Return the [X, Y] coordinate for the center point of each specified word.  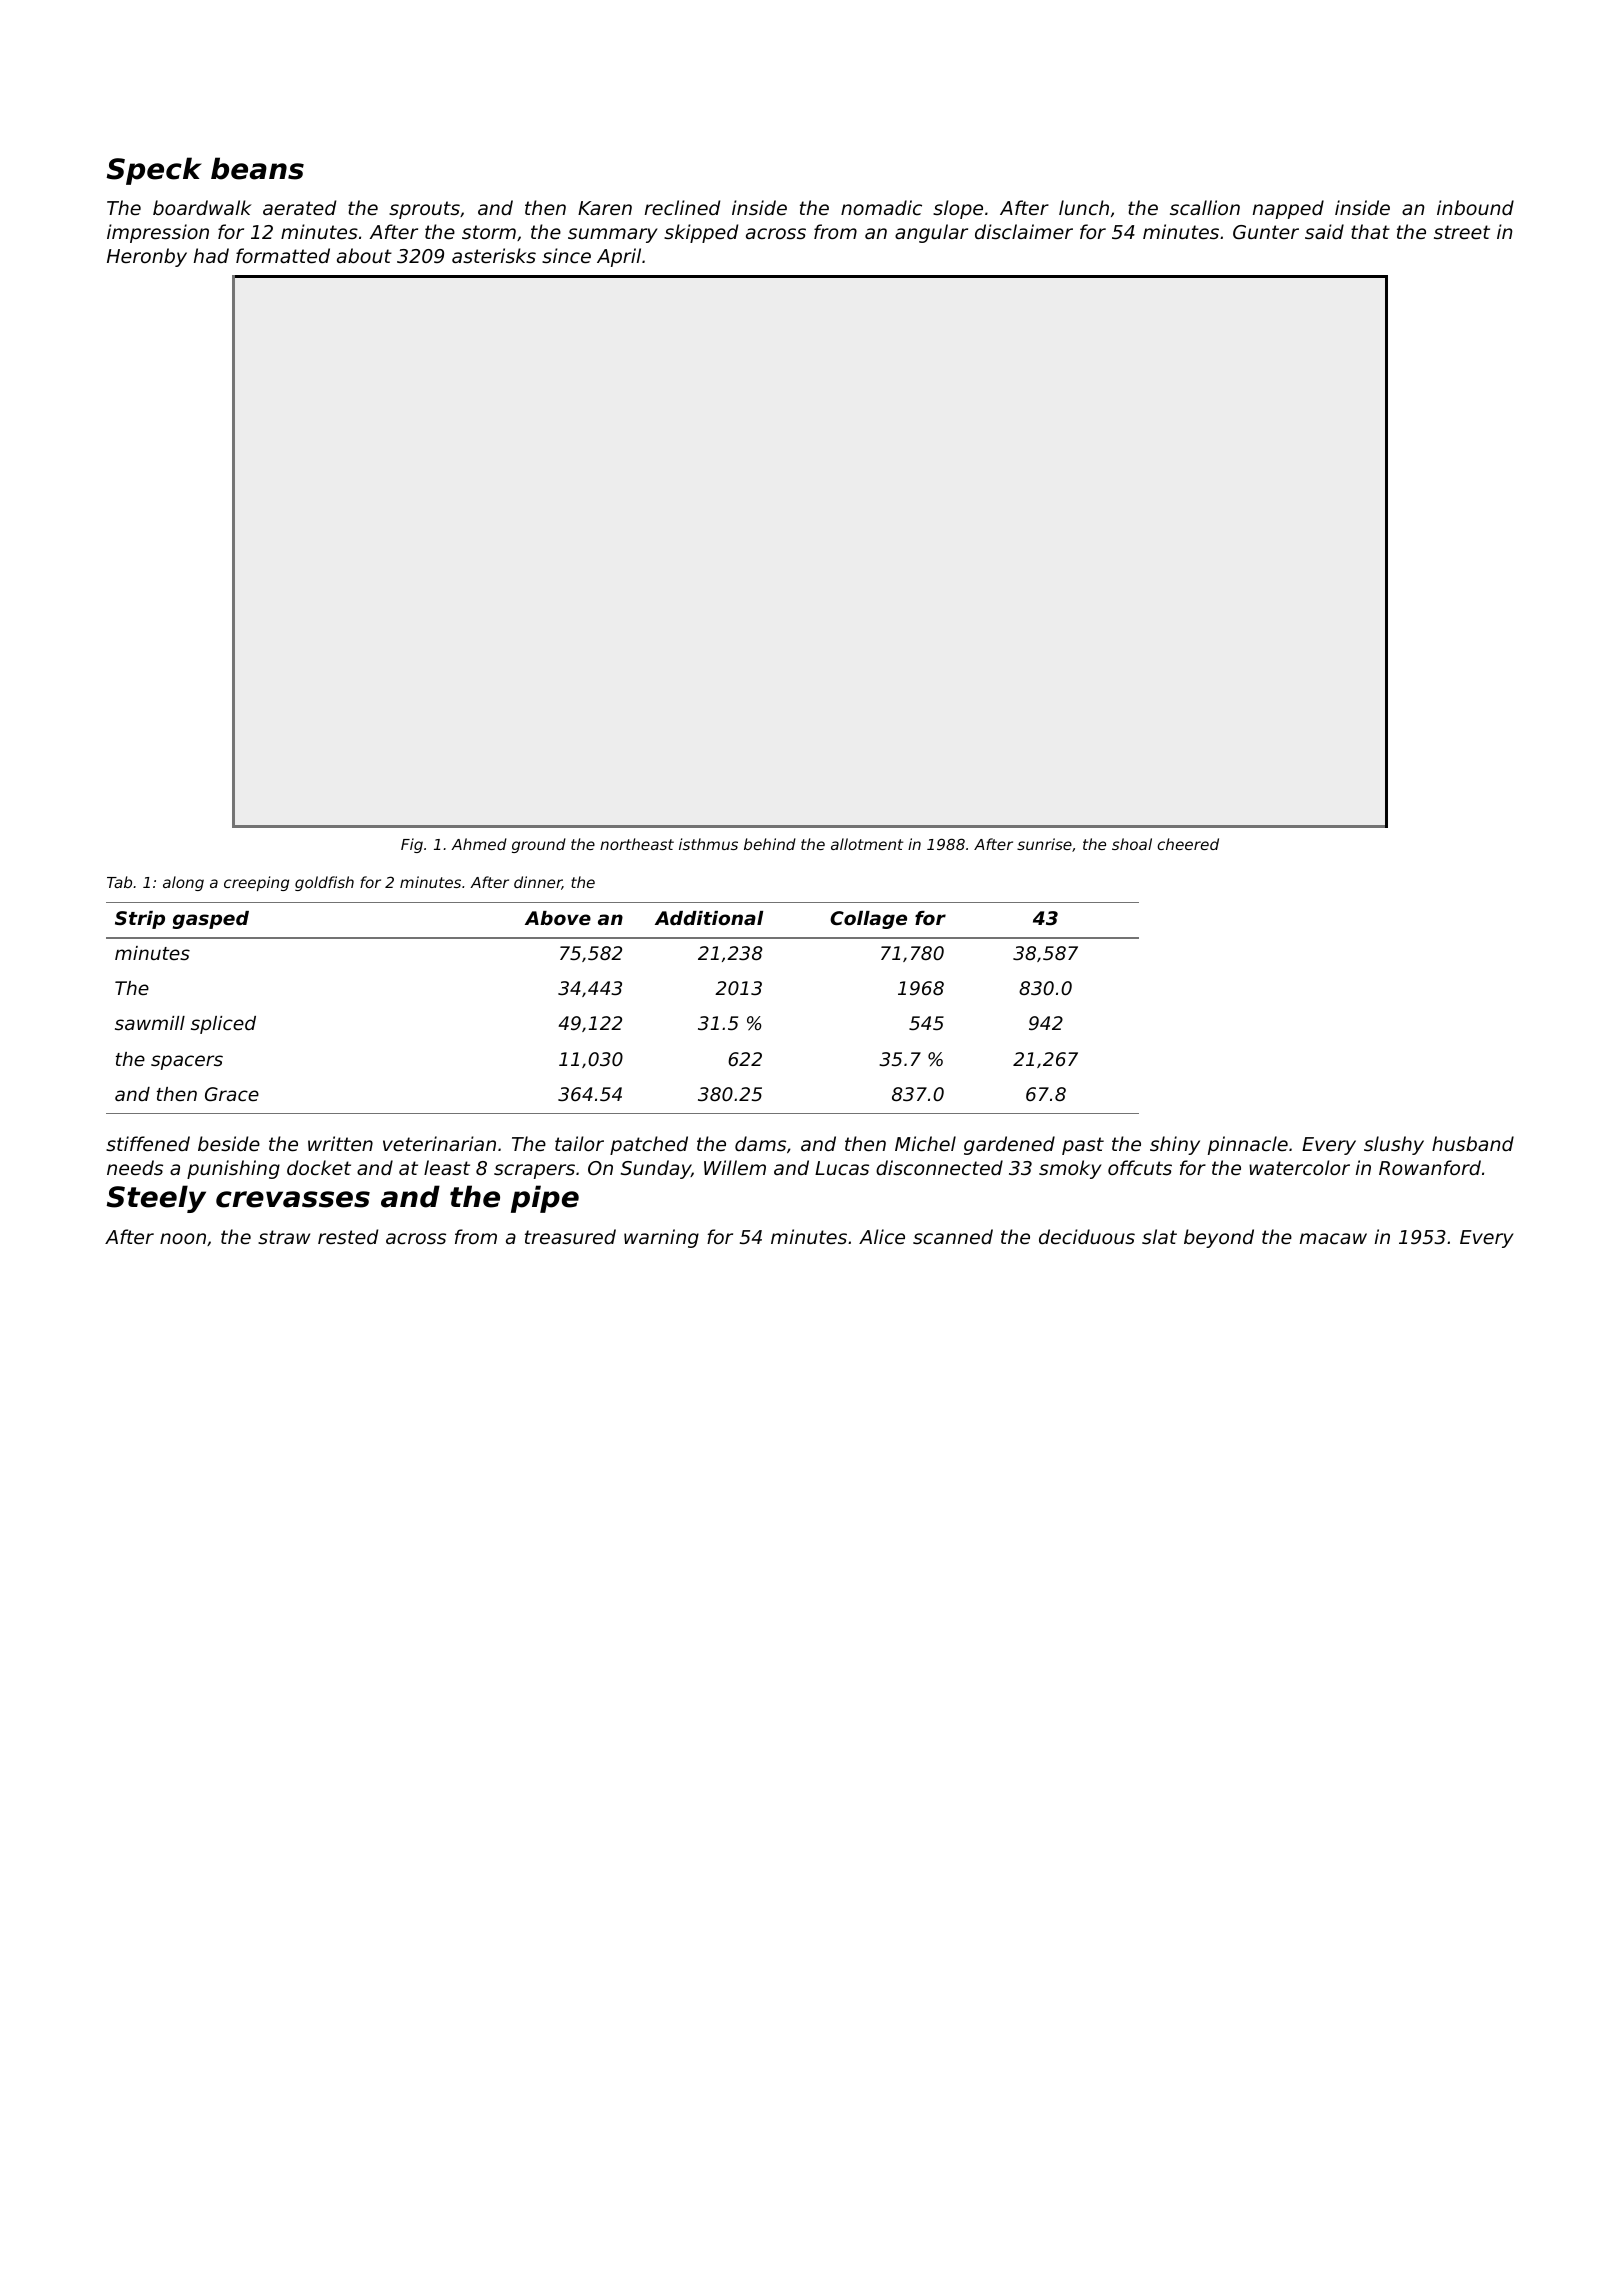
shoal [1132, 844]
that [1370, 231]
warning [661, 1238]
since [566, 255]
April [619, 257]
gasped [211, 920]
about [364, 255]
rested [348, 1236]
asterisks [494, 255]
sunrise [1044, 844]
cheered [1188, 844]
